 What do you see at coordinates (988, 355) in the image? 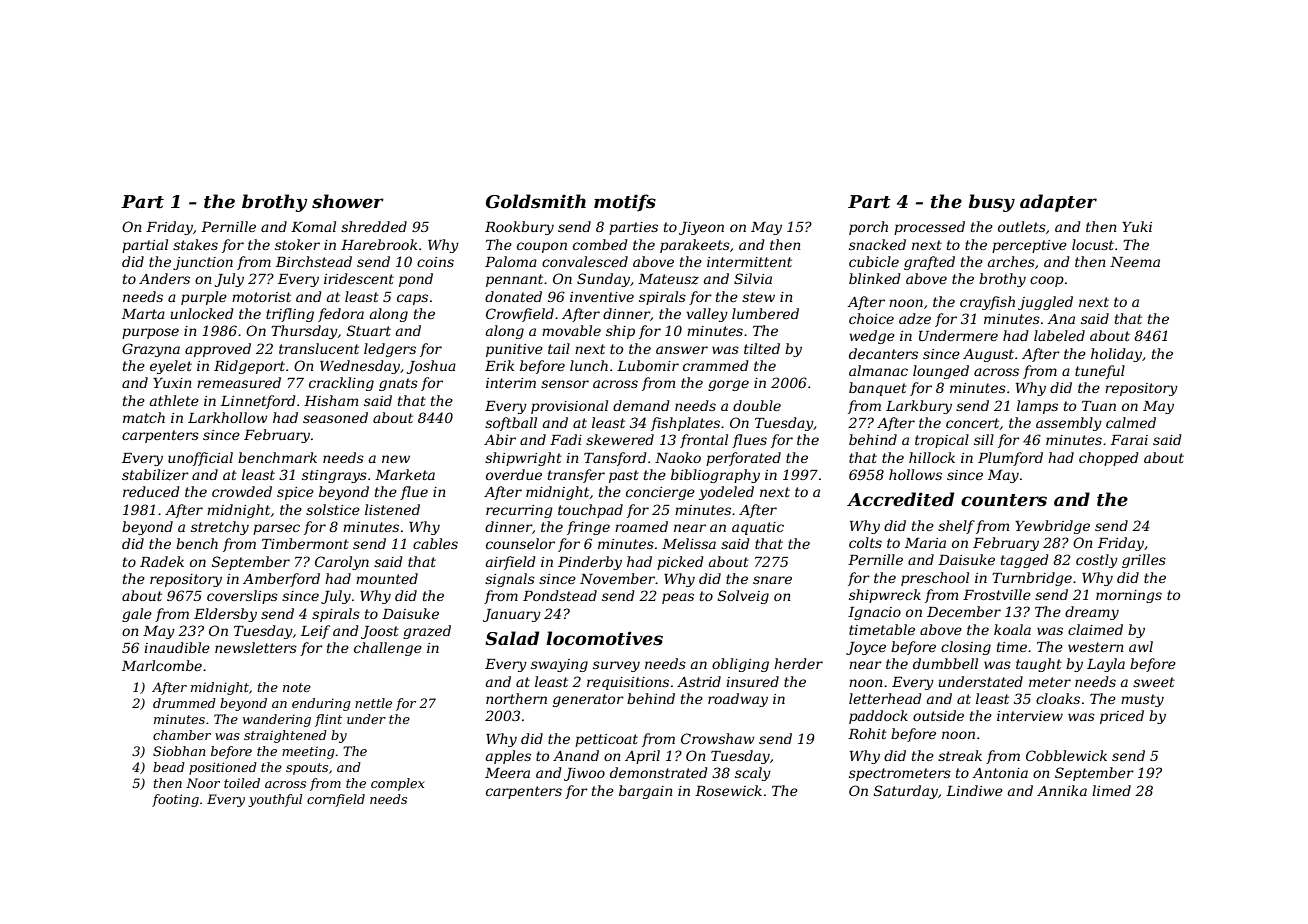
I see `August` at bounding box center [988, 355].
